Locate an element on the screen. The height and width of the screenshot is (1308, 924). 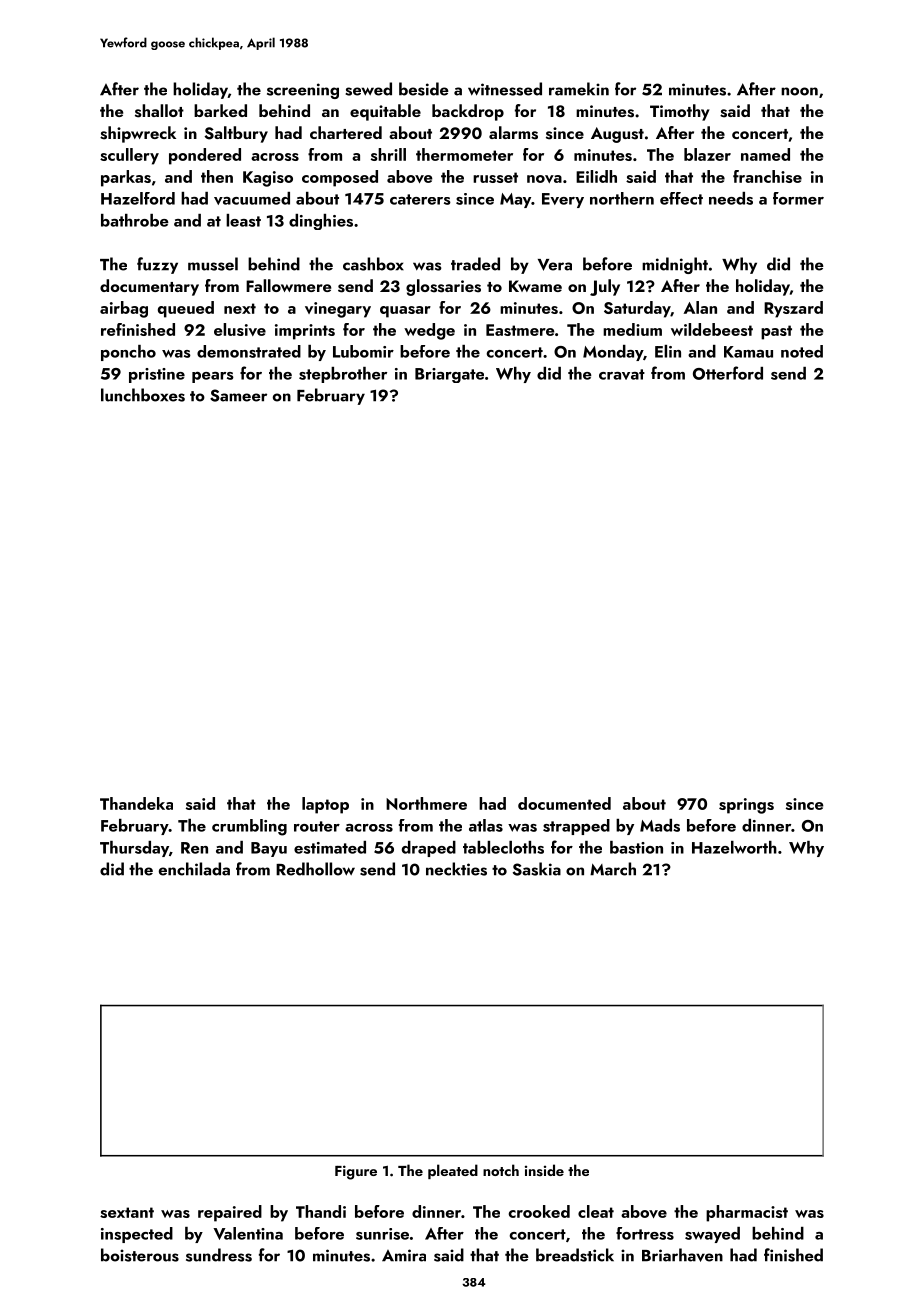
pharmacist is located at coordinates (747, 1213).
